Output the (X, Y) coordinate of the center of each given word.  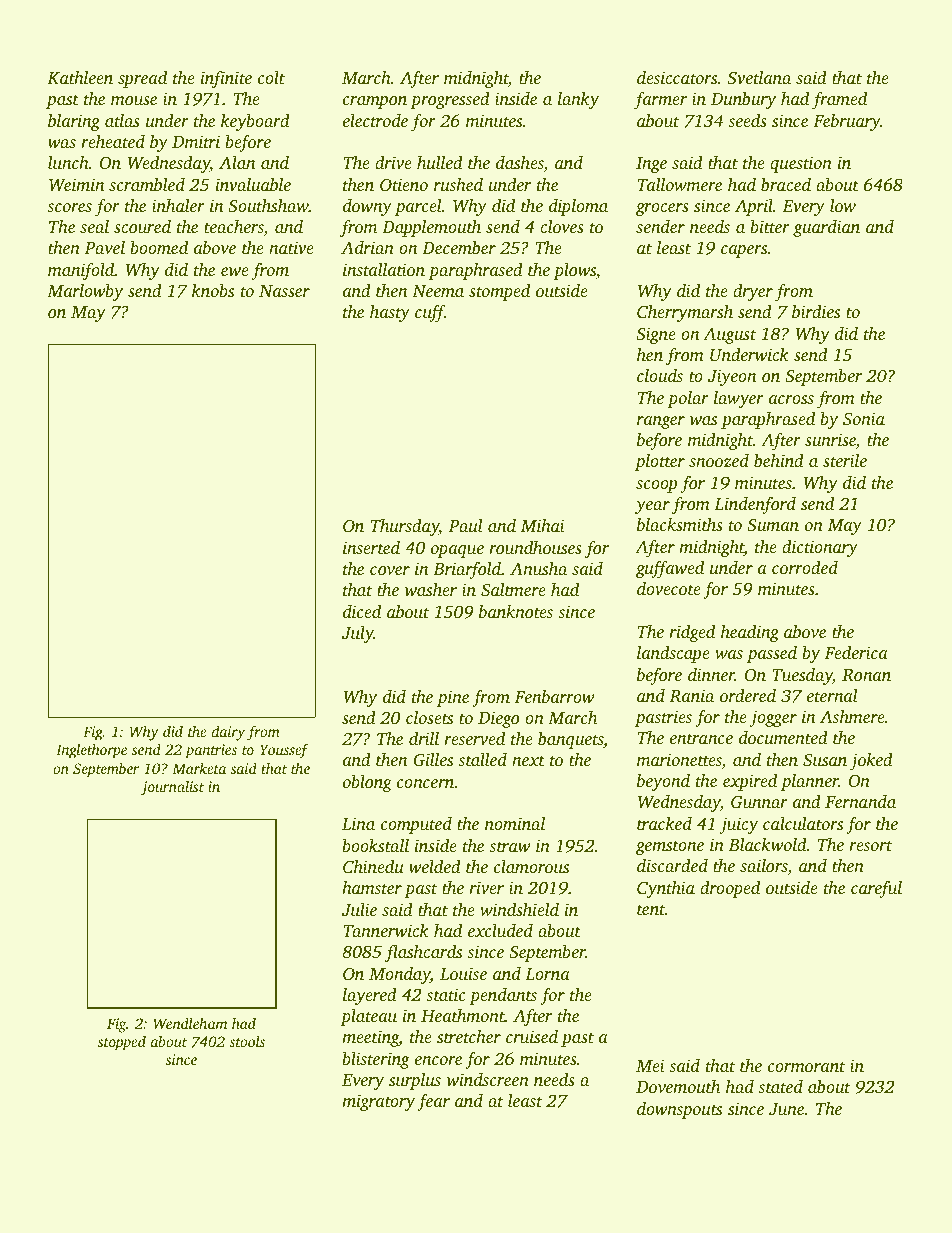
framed (839, 100)
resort (870, 845)
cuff (430, 313)
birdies (816, 311)
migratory (378, 1102)
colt (271, 77)
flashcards (423, 953)
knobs (213, 290)
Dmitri (196, 141)
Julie (359, 910)
